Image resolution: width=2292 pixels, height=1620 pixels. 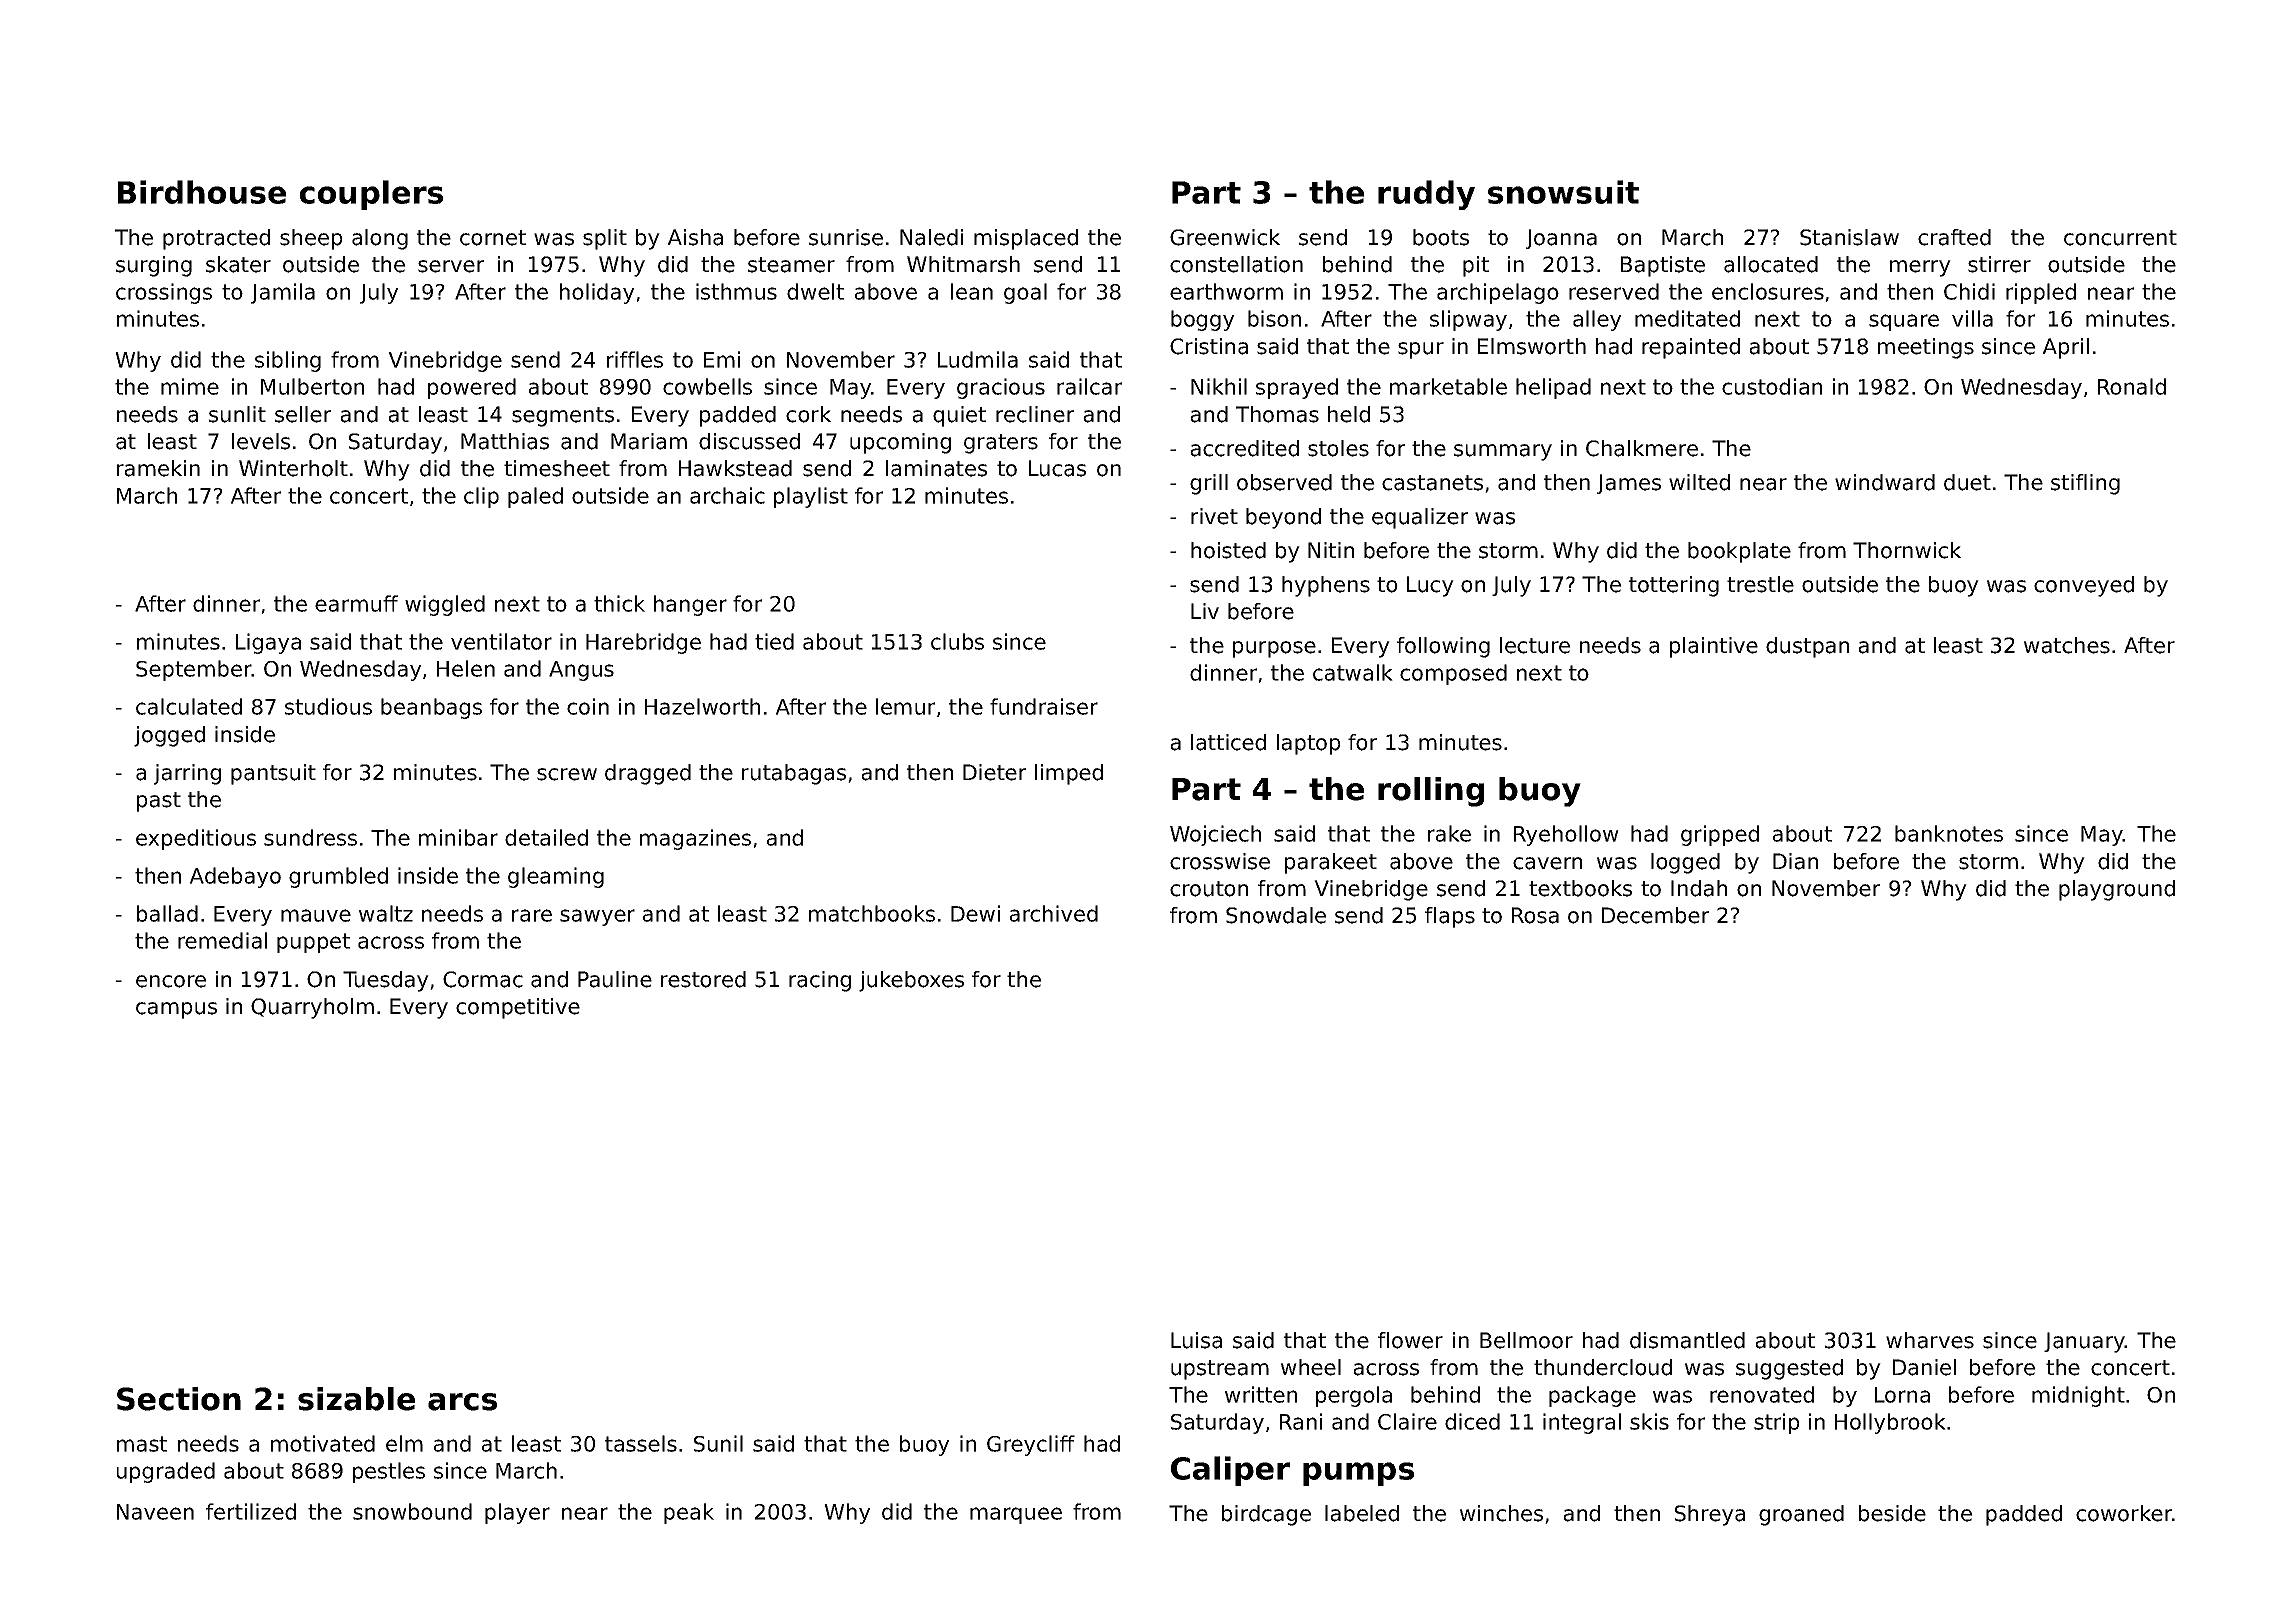 What do you see at coordinates (1266, 1515) in the screenshot?
I see `birdcage` at bounding box center [1266, 1515].
